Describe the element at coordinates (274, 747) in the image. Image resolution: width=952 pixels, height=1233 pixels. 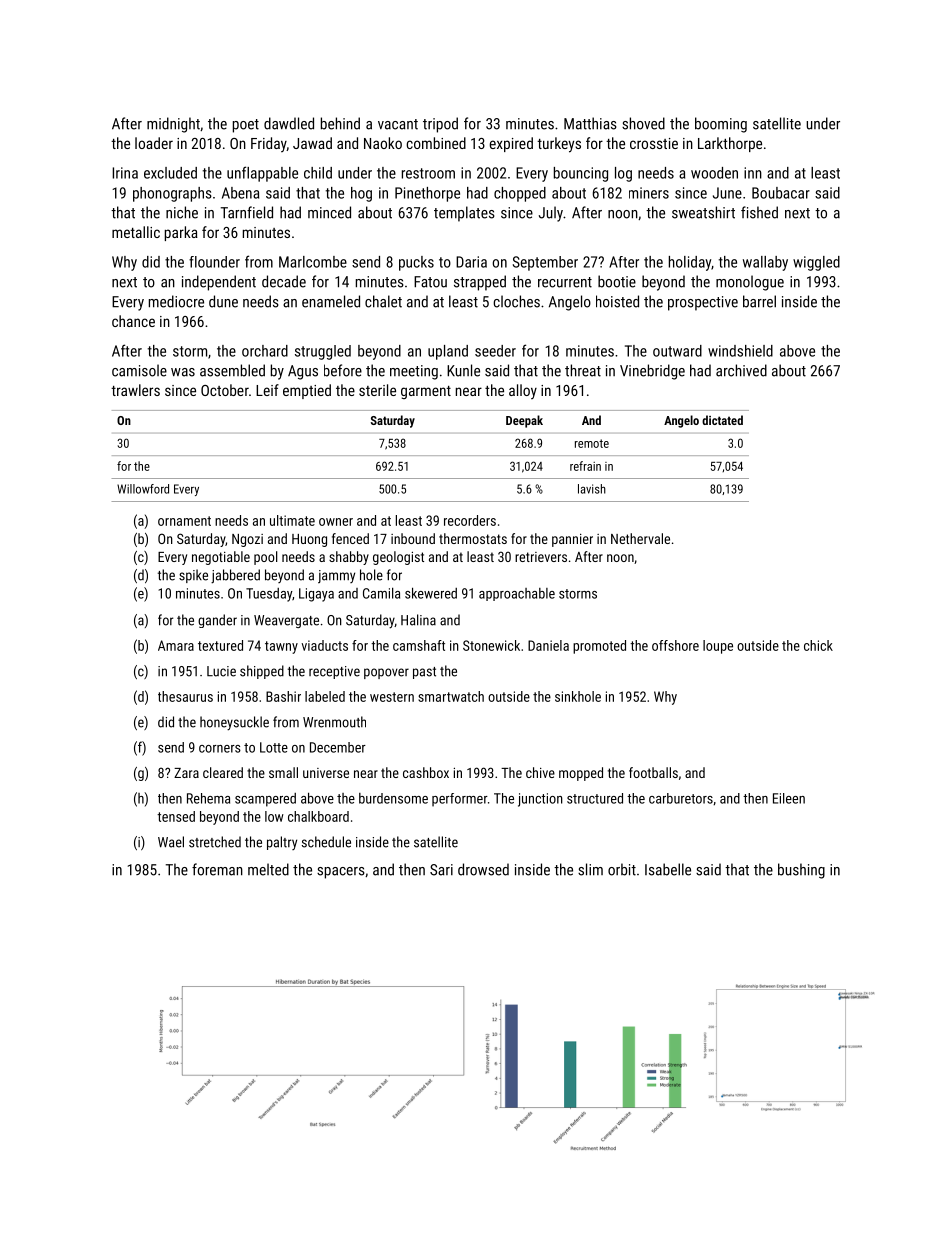
I see `Lotte` at that location.
